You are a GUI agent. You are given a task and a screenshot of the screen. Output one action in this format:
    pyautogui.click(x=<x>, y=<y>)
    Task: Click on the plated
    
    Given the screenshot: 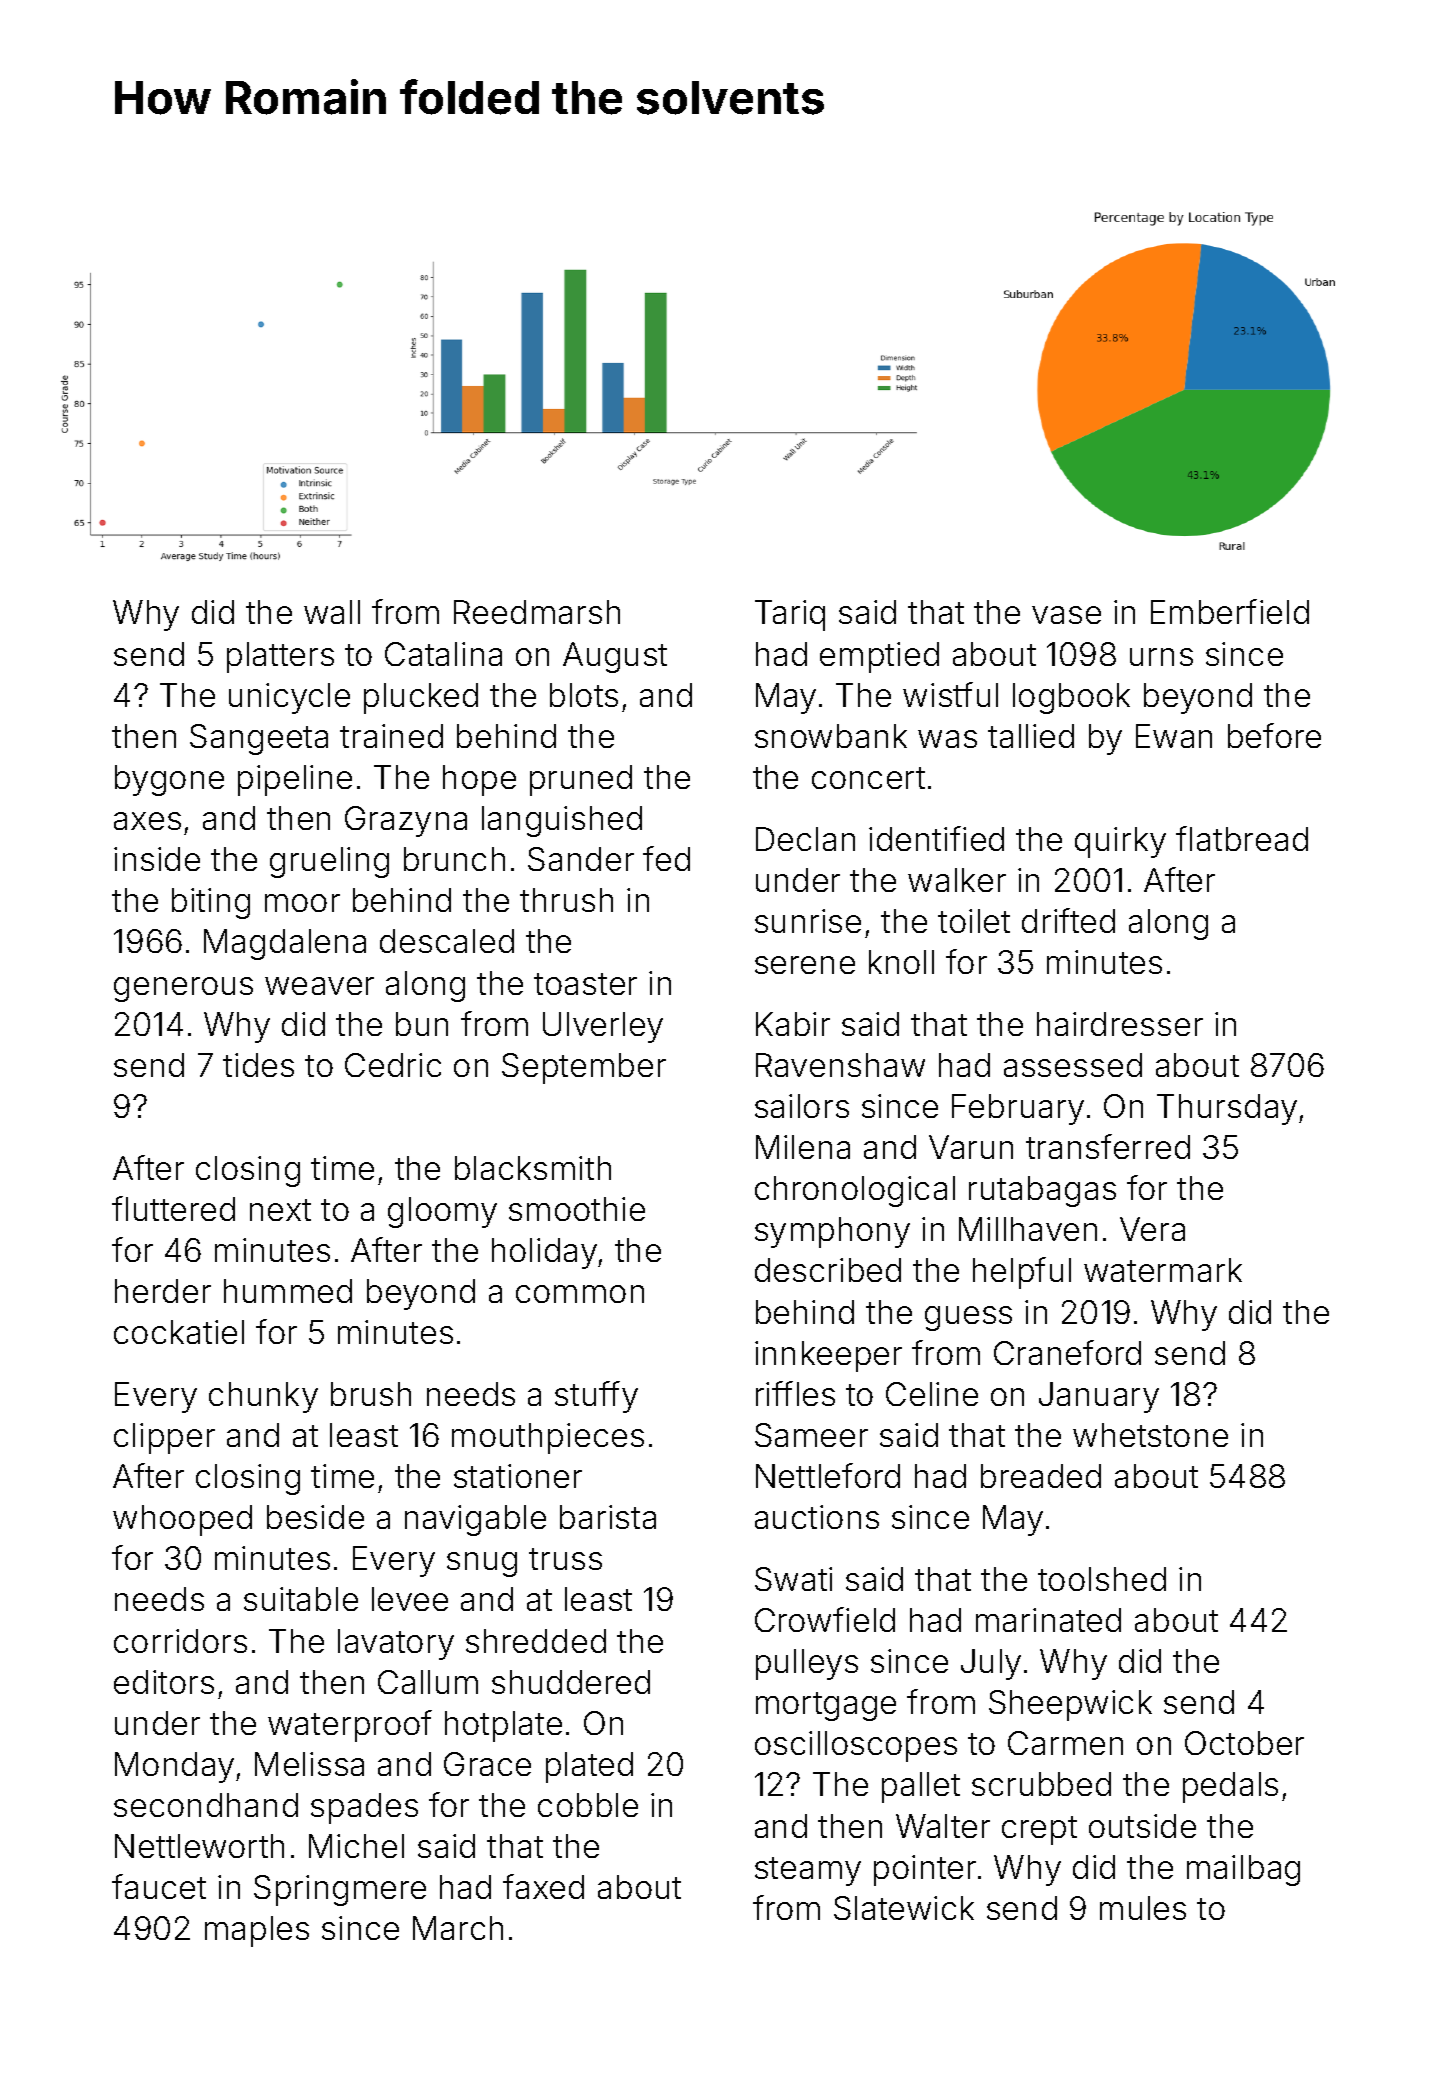 What is the action you would take?
    pyautogui.click(x=589, y=1767)
